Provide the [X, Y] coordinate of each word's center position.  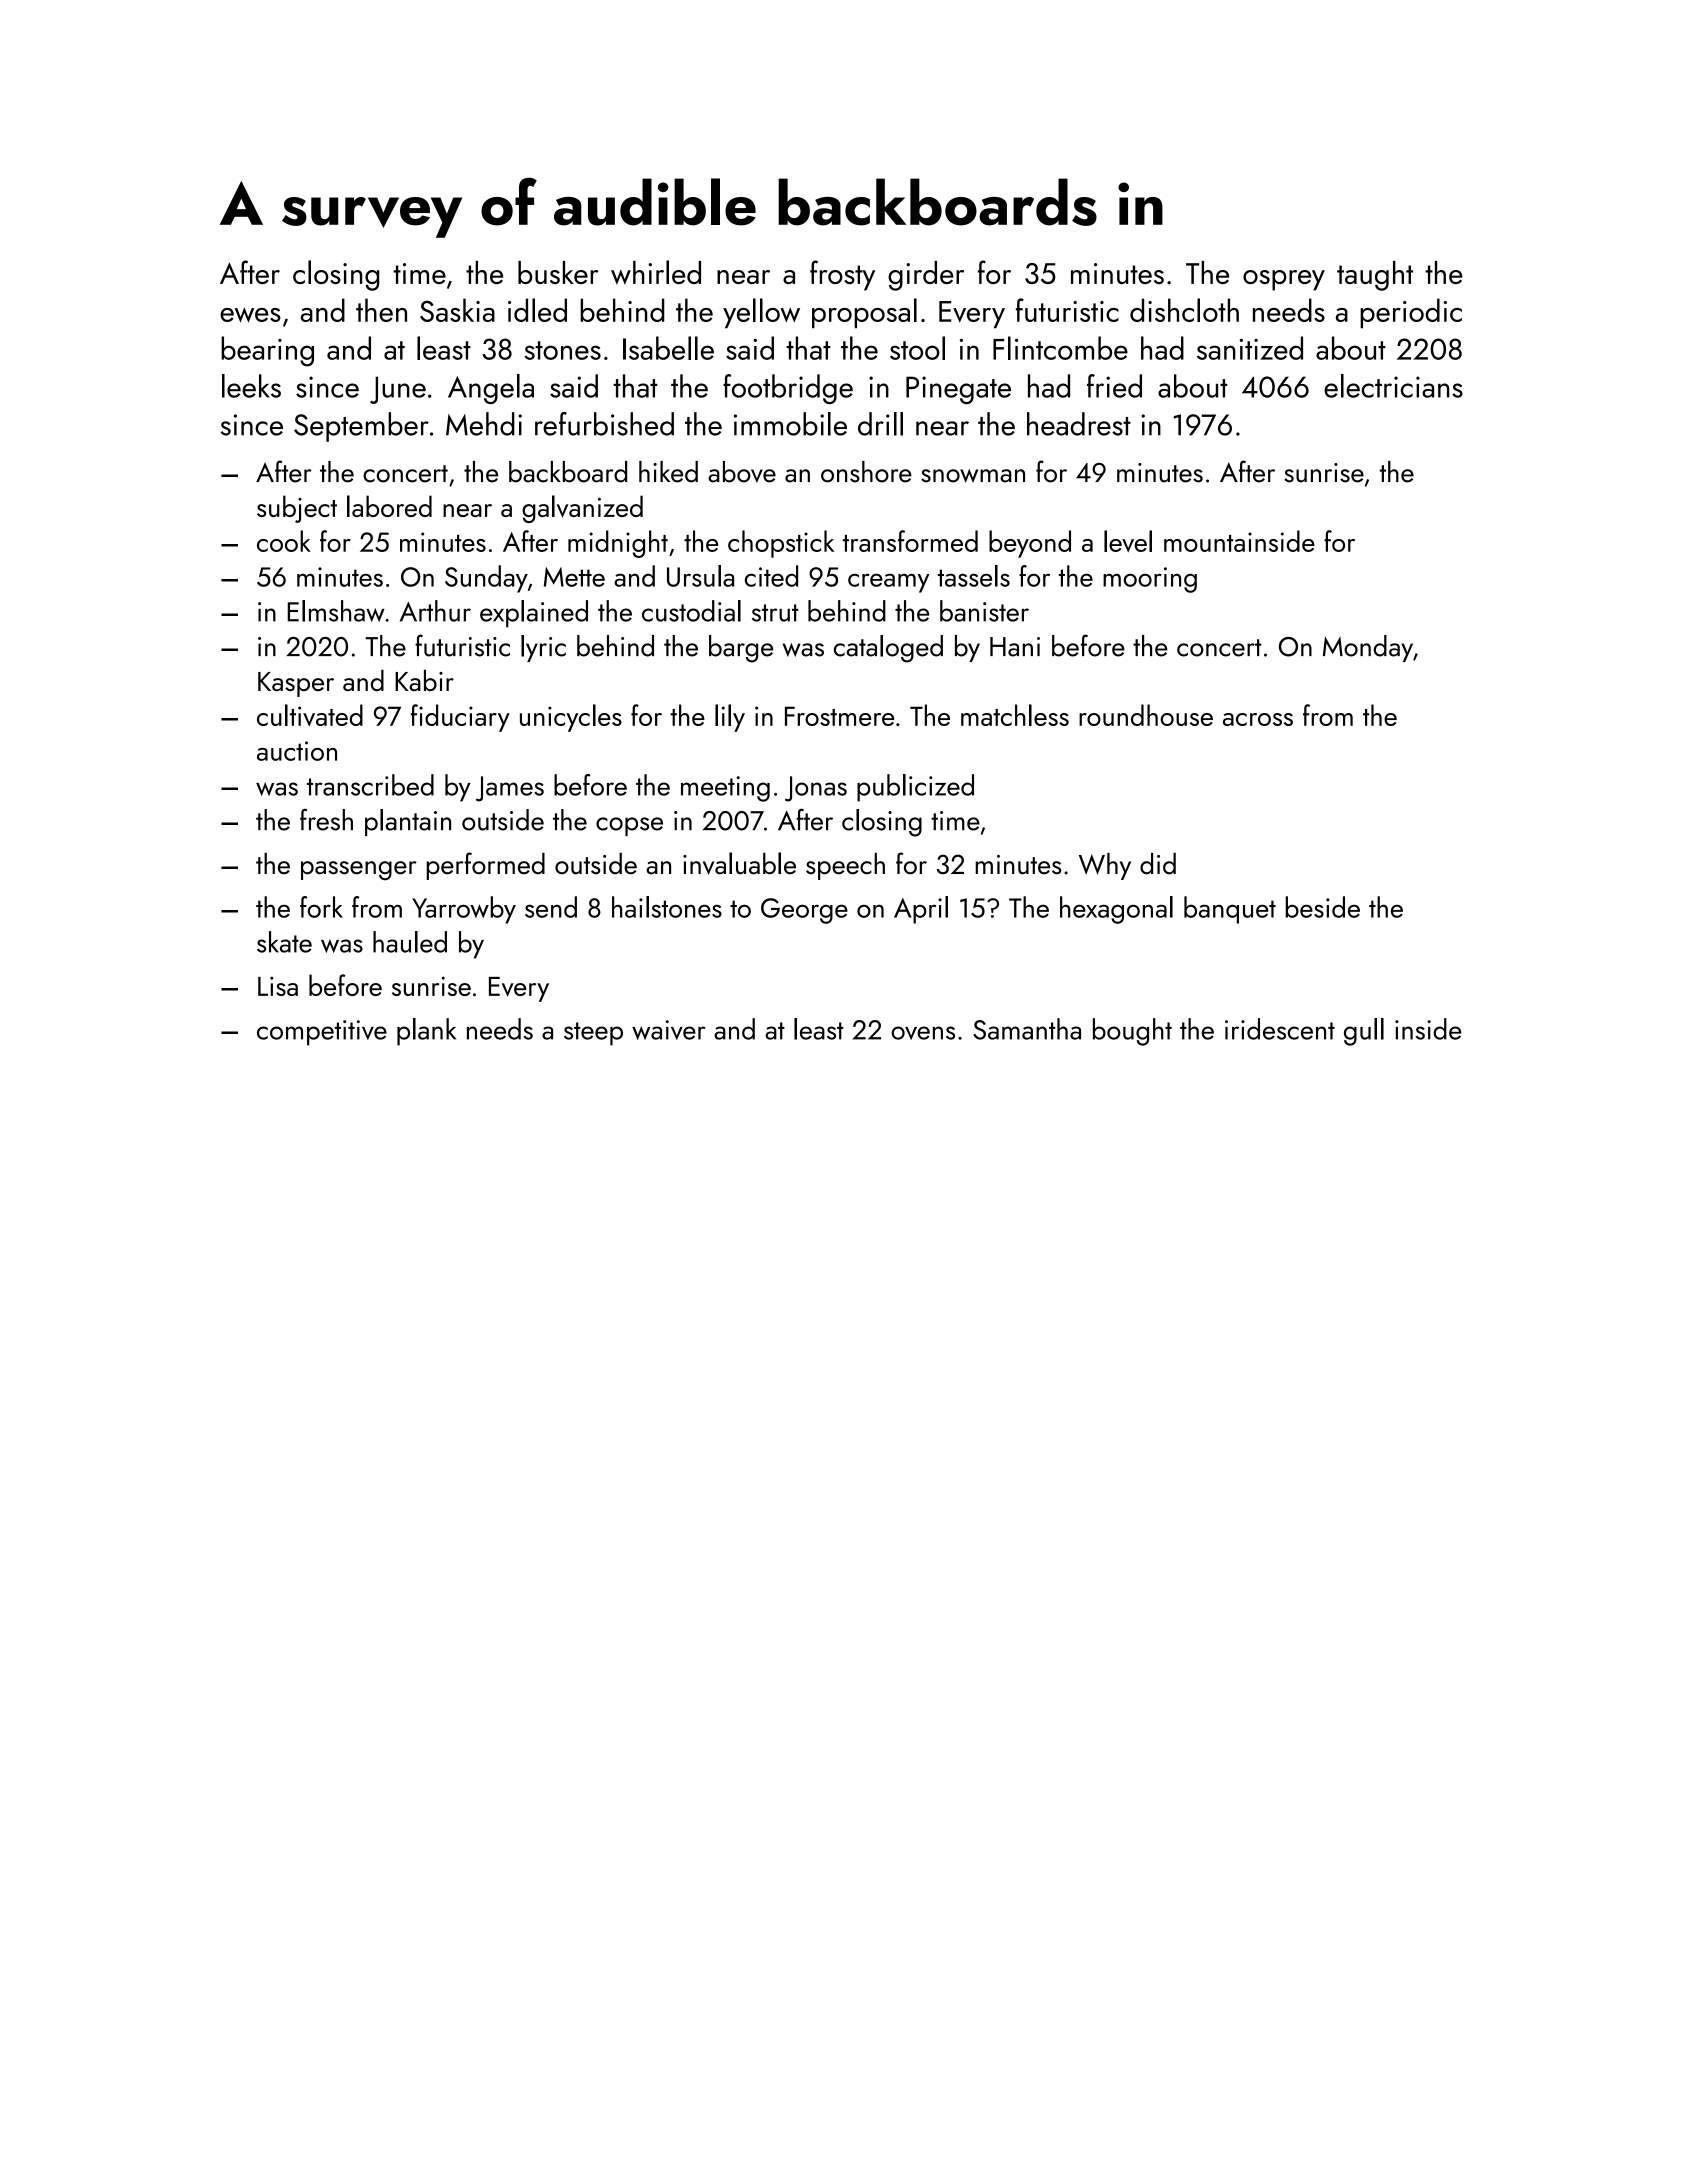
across [1258, 719]
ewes [250, 314]
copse [629, 826]
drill [880, 424]
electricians [1393, 386]
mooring [1150, 580]
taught [1375, 276]
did [1158, 864]
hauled [410, 942]
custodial [691, 611]
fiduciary [460, 718]
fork [321, 907]
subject [297, 509]
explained [534, 614]
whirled [656, 272]
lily [730, 718]
